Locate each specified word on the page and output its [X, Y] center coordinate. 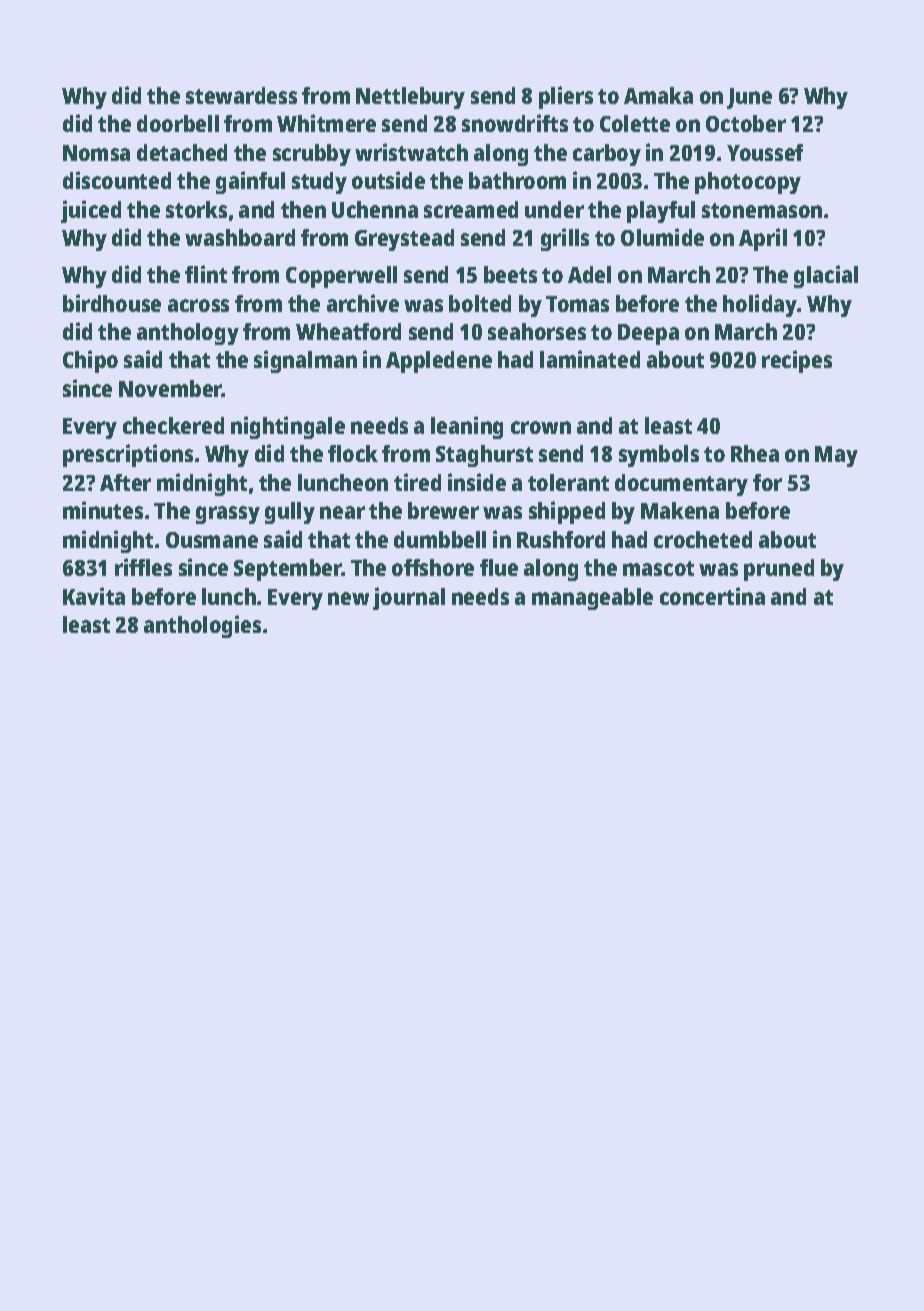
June [749, 98]
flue [499, 567]
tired [417, 482]
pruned [779, 570]
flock [353, 453]
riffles [143, 567]
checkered [173, 425]
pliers [566, 97]
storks [196, 209]
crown [541, 427]
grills [565, 239]
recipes [797, 361]
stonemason [762, 210]
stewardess [241, 95]
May [836, 456]
